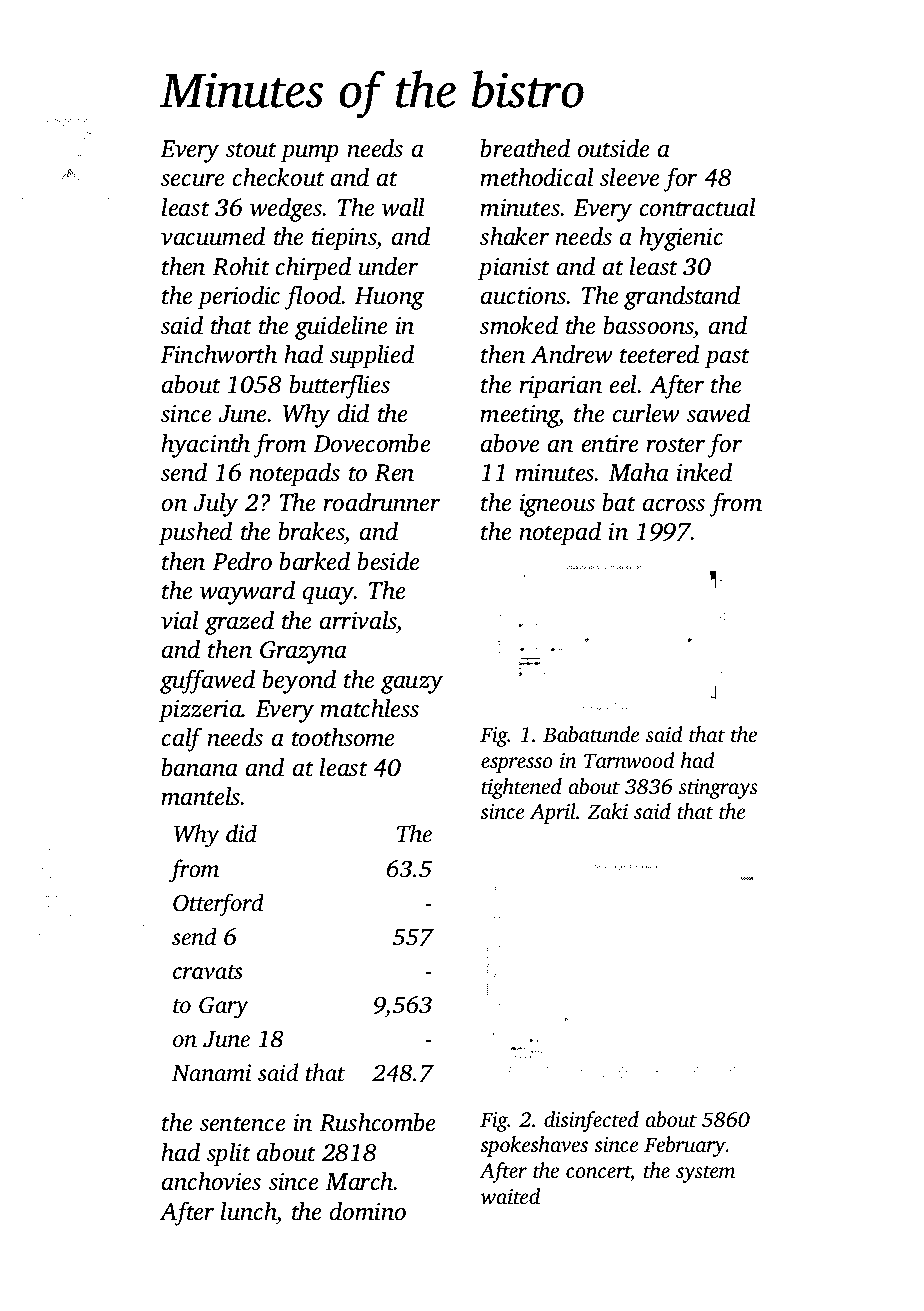 This screenshot has width=924, height=1311. Describe the element at coordinates (403, 207) in the screenshot. I see `wall` at that location.
